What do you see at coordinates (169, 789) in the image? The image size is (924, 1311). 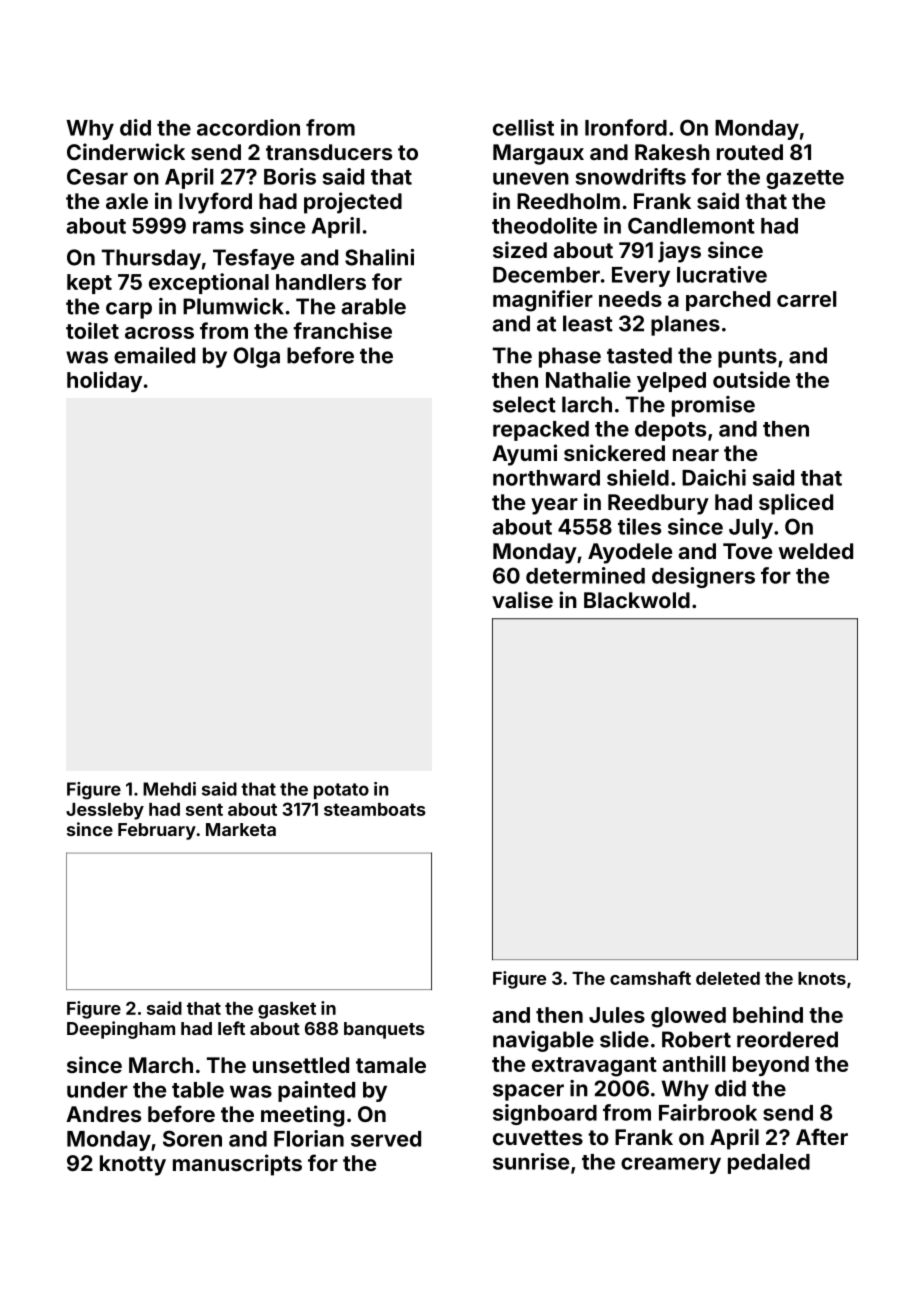 I see `Mehdi` at bounding box center [169, 789].
